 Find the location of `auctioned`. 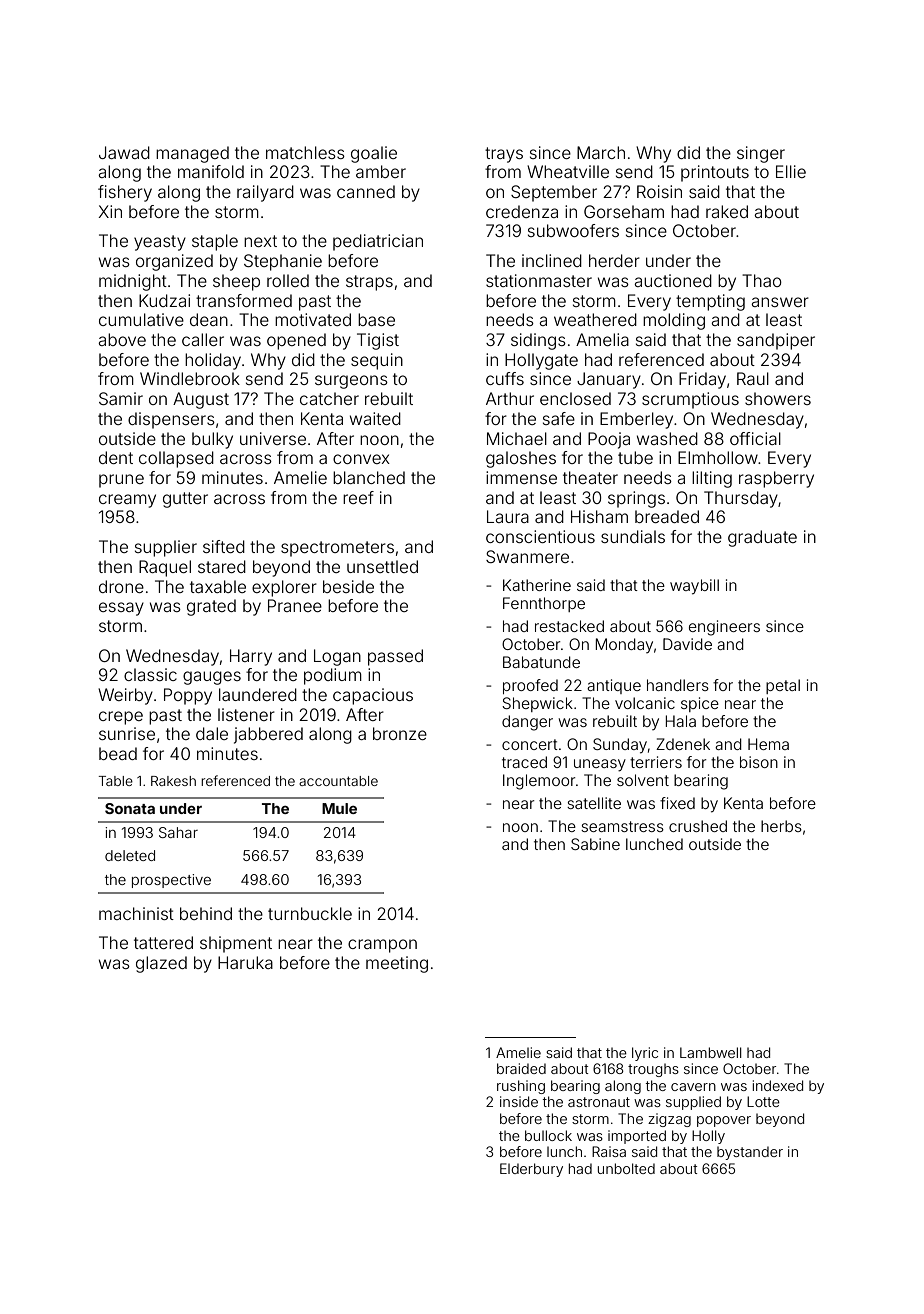

auctioned is located at coordinates (673, 280).
